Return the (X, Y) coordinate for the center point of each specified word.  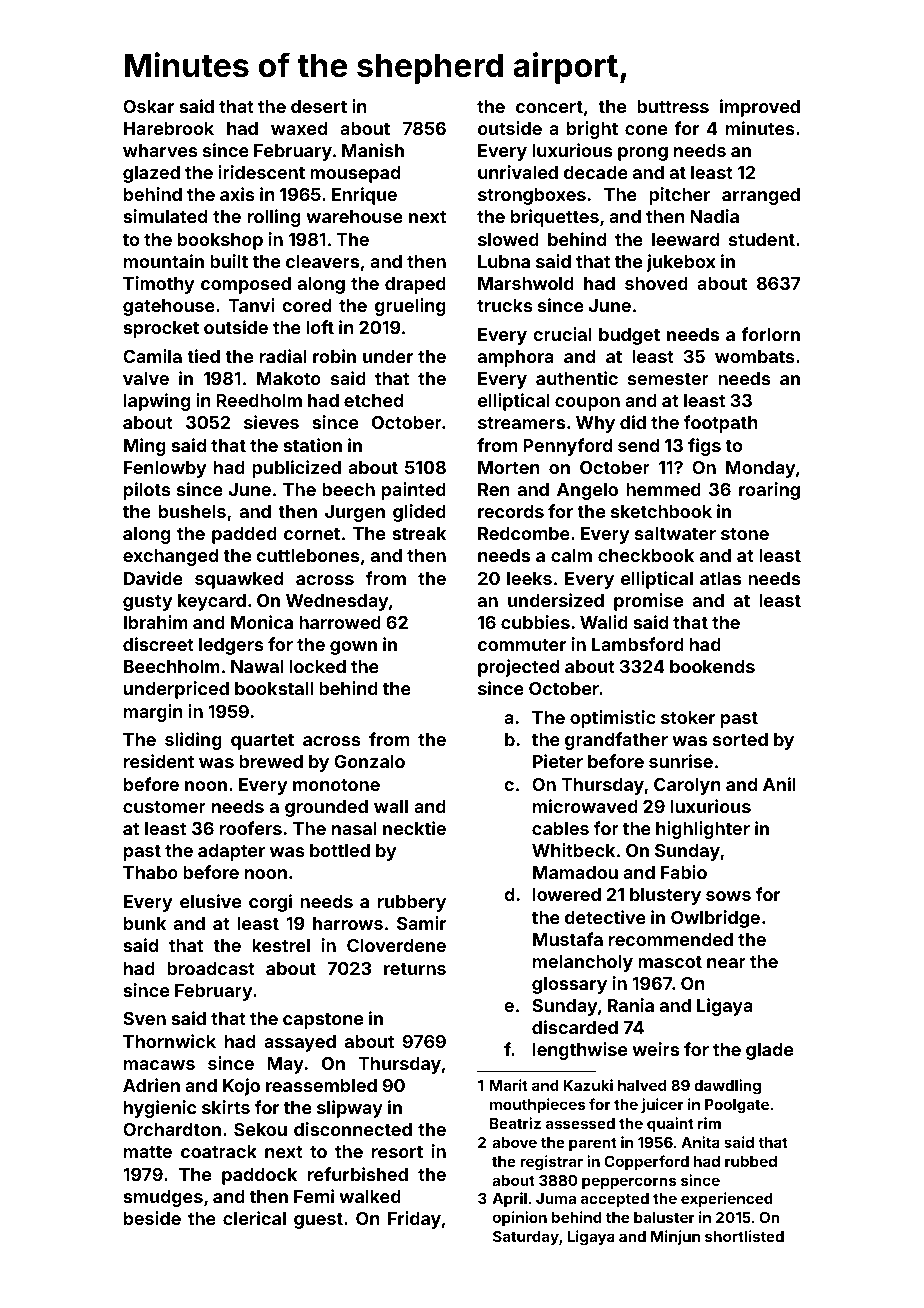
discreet (158, 644)
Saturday (526, 1238)
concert (549, 107)
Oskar (148, 106)
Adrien (151, 1085)
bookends (712, 666)
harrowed (340, 622)
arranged (761, 196)
